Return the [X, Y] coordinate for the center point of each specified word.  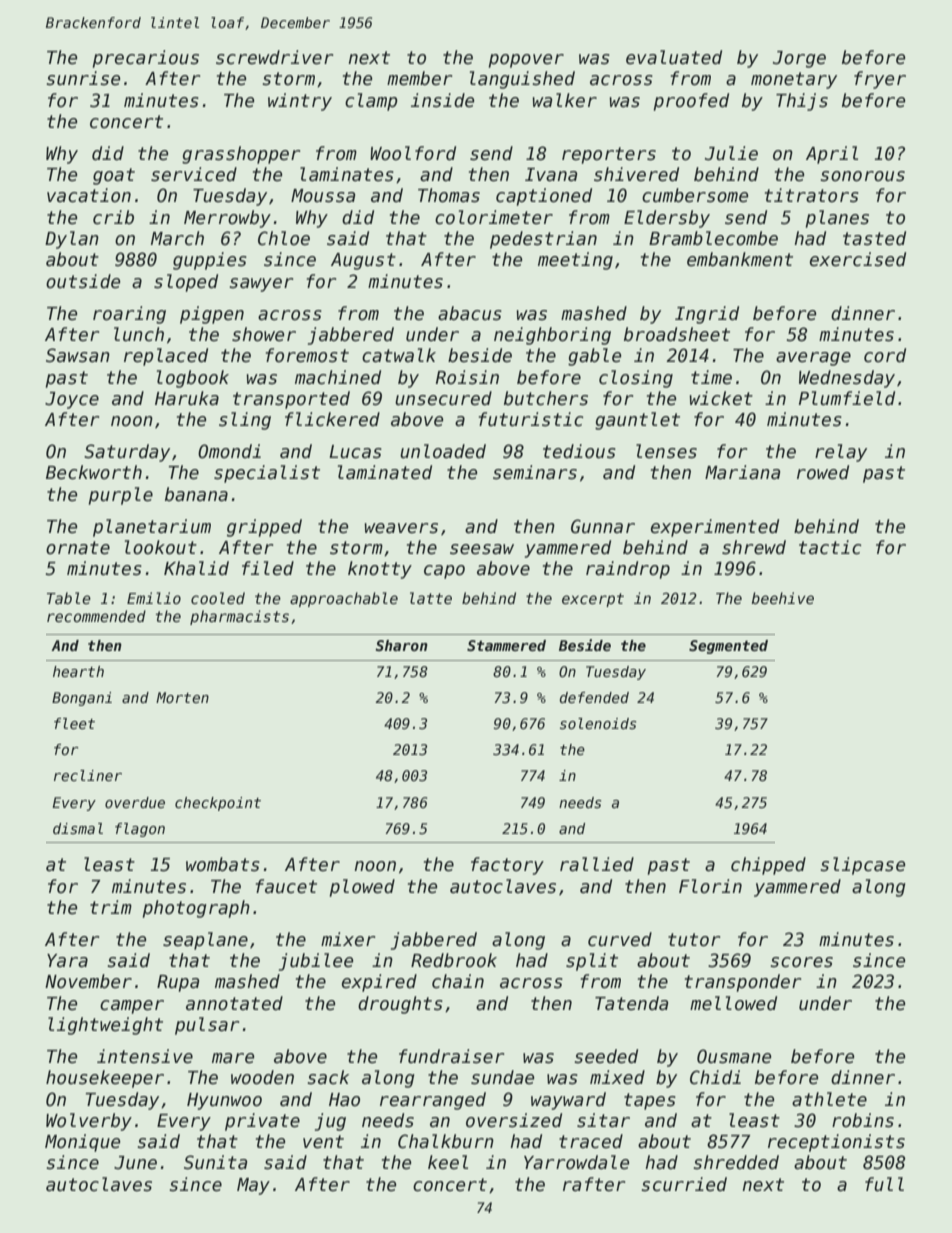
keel [448, 1162]
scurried [684, 1184]
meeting [575, 261]
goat [114, 176]
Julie [731, 153]
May [253, 1186]
